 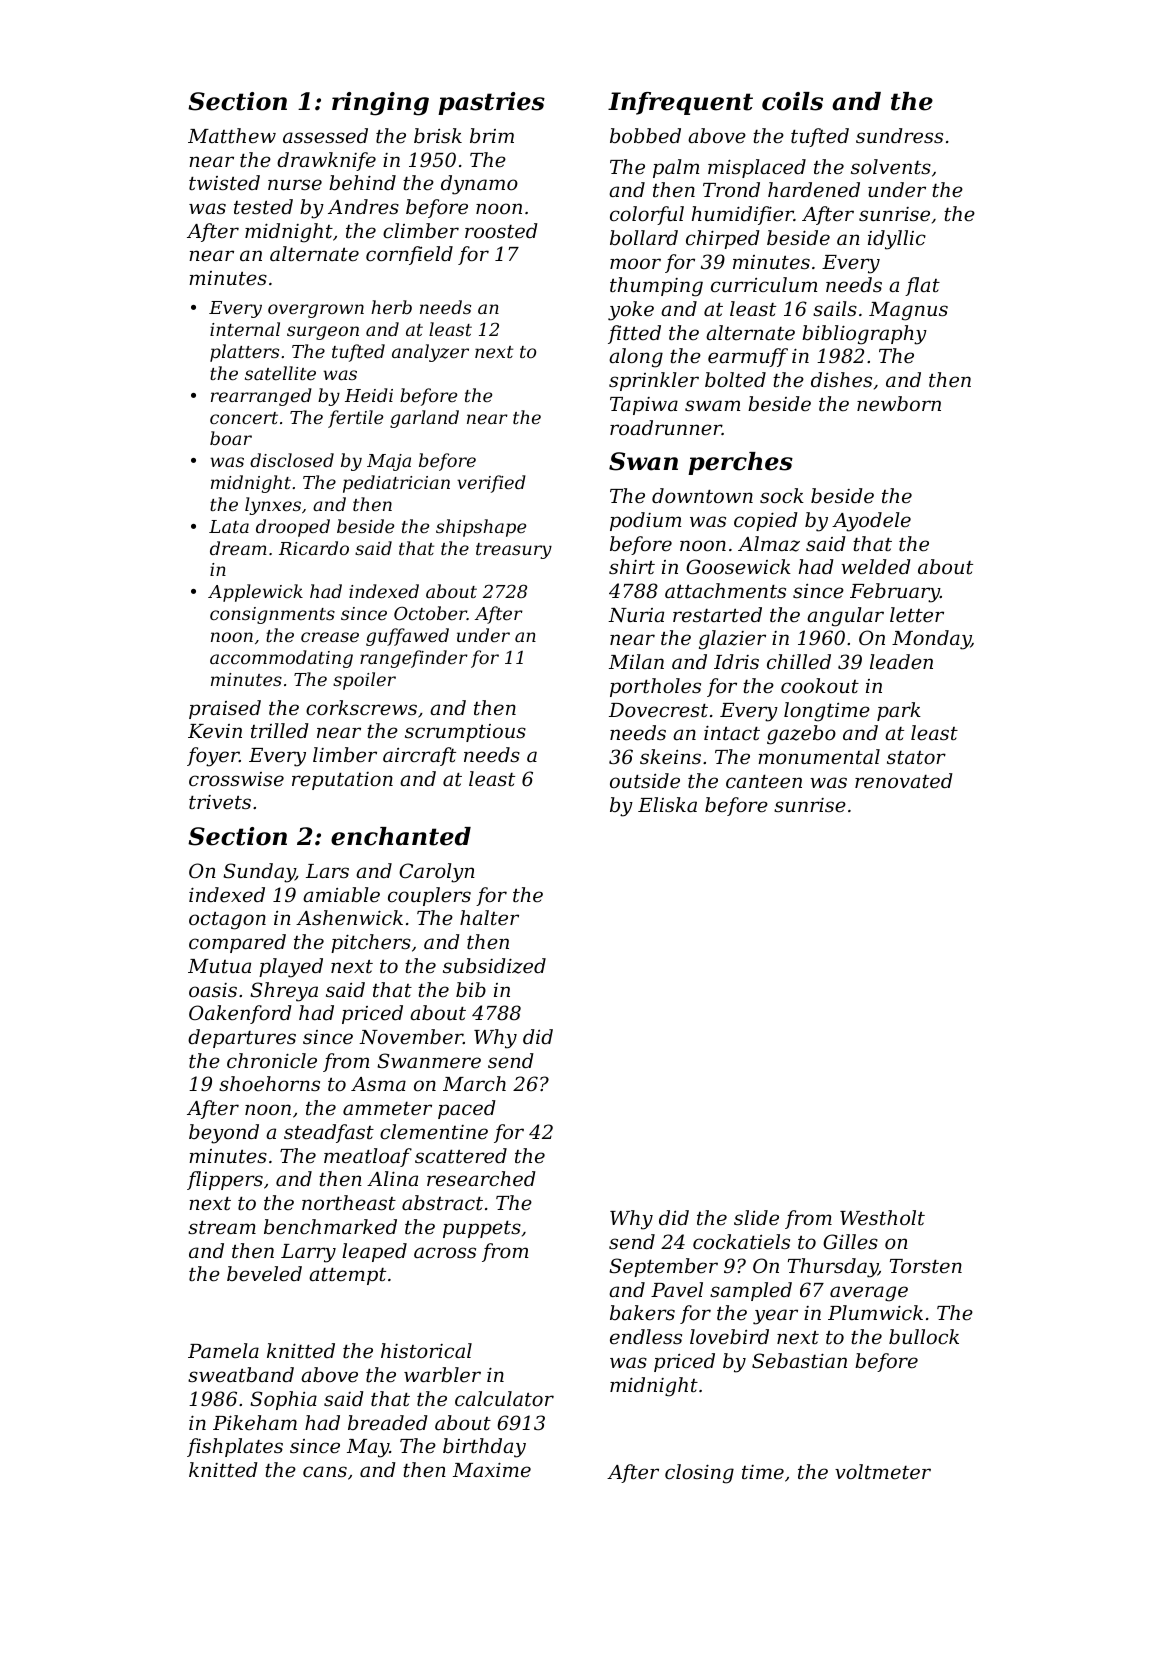 What do you see at coordinates (645, 135) in the screenshot?
I see `bobbed` at bounding box center [645, 135].
